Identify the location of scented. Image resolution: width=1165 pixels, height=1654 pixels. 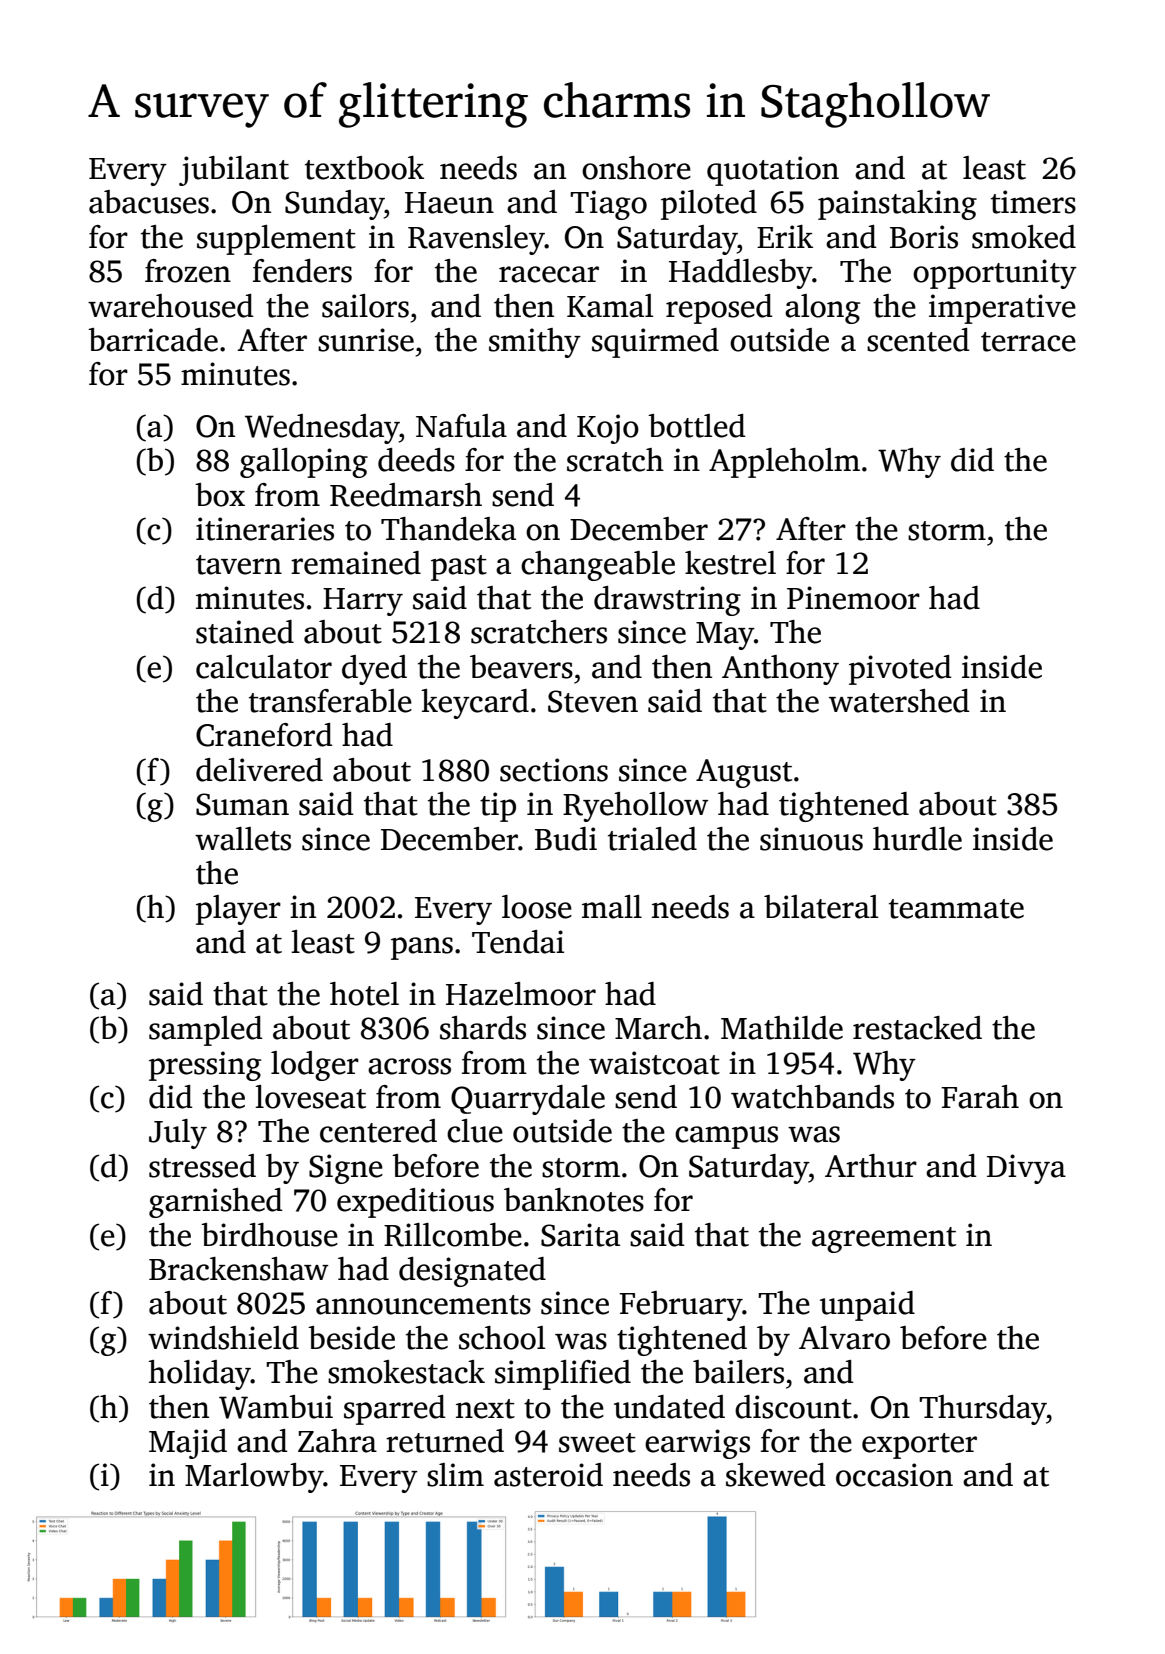
(918, 340).
